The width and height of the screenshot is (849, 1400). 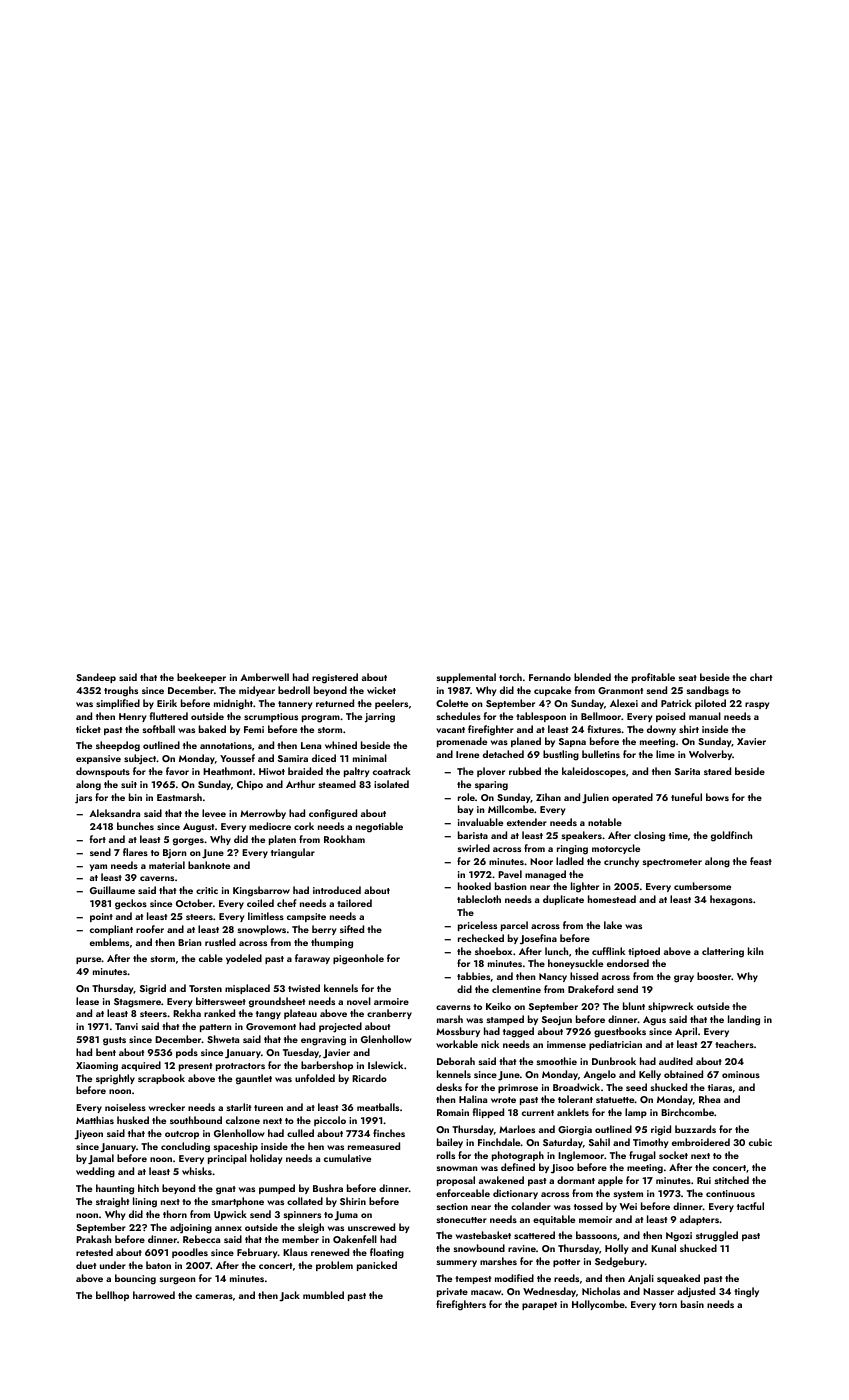 What do you see at coordinates (456, 1061) in the screenshot?
I see `Deborah` at bounding box center [456, 1061].
